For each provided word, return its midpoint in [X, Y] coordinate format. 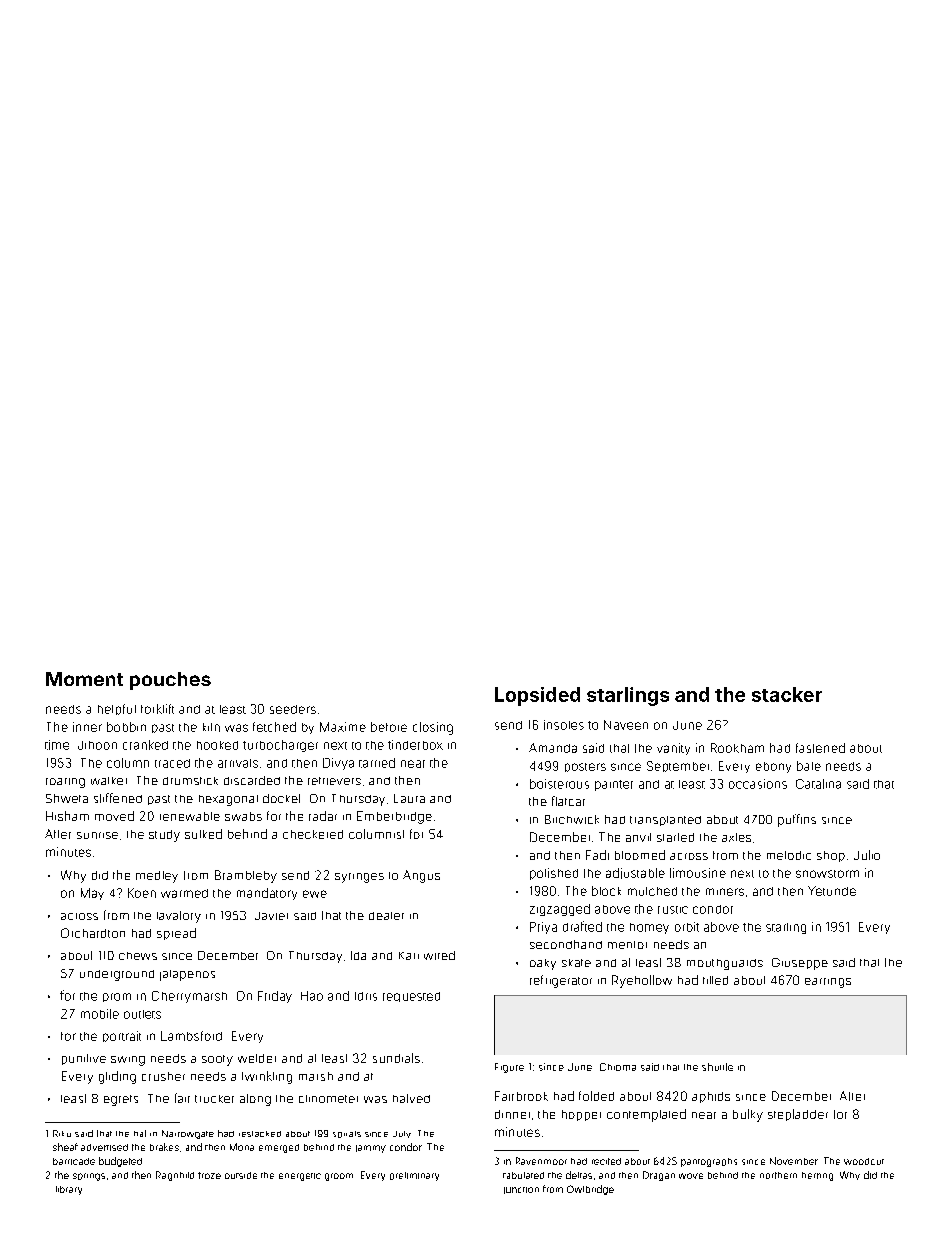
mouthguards [725, 964]
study [164, 836]
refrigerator [561, 981]
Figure [509, 1068]
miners [725, 892]
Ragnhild [175, 1176]
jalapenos [187, 975]
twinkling [267, 1077]
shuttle [717, 1067]
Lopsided [537, 696]
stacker [787, 694]
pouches [170, 681]
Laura [409, 798]
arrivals [238, 763]
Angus [421, 876]
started [675, 837]
